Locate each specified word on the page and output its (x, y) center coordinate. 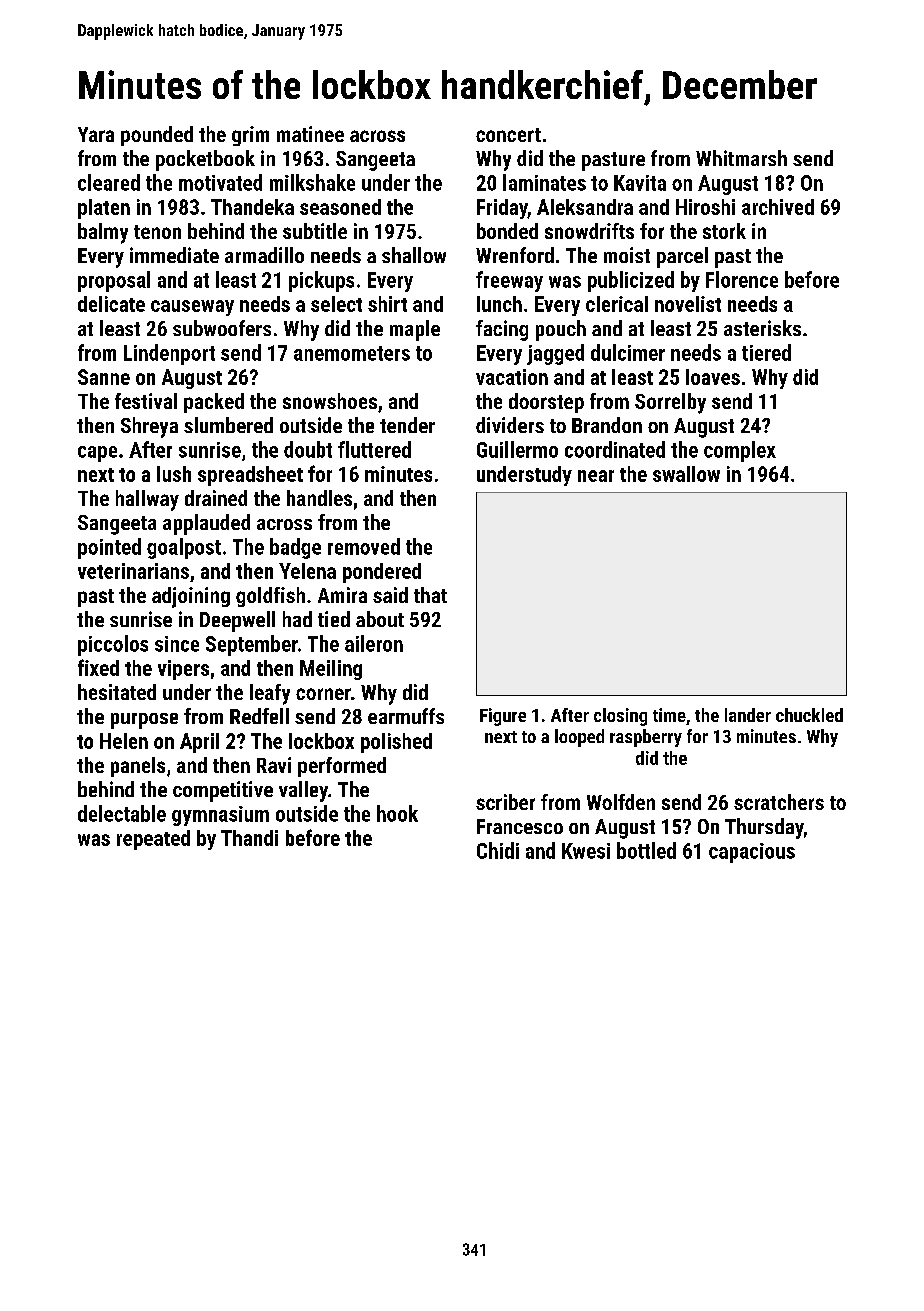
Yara (96, 134)
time (669, 715)
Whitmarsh (741, 158)
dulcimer (628, 352)
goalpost (184, 548)
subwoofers (222, 328)
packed (214, 403)
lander (748, 715)
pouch (561, 330)
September (252, 645)
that (430, 595)
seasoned (340, 207)
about (380, 619)
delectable (122, 813)
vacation (512, 377)
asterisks (762, 328)
